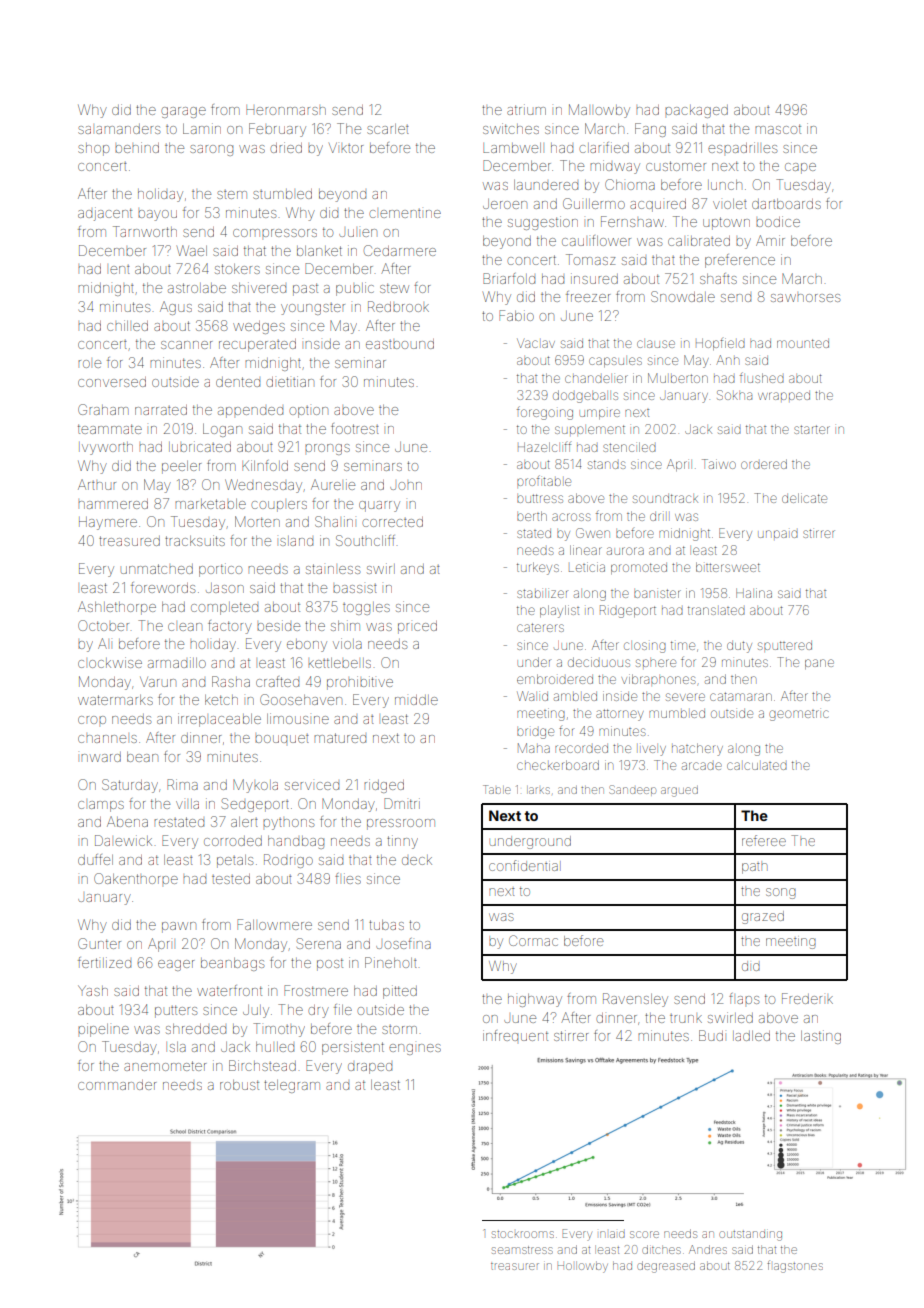 This page has width=924, height=1308. Describe the element at coordinates (795, 1266) in the page. I see `flagstones` at that location.
